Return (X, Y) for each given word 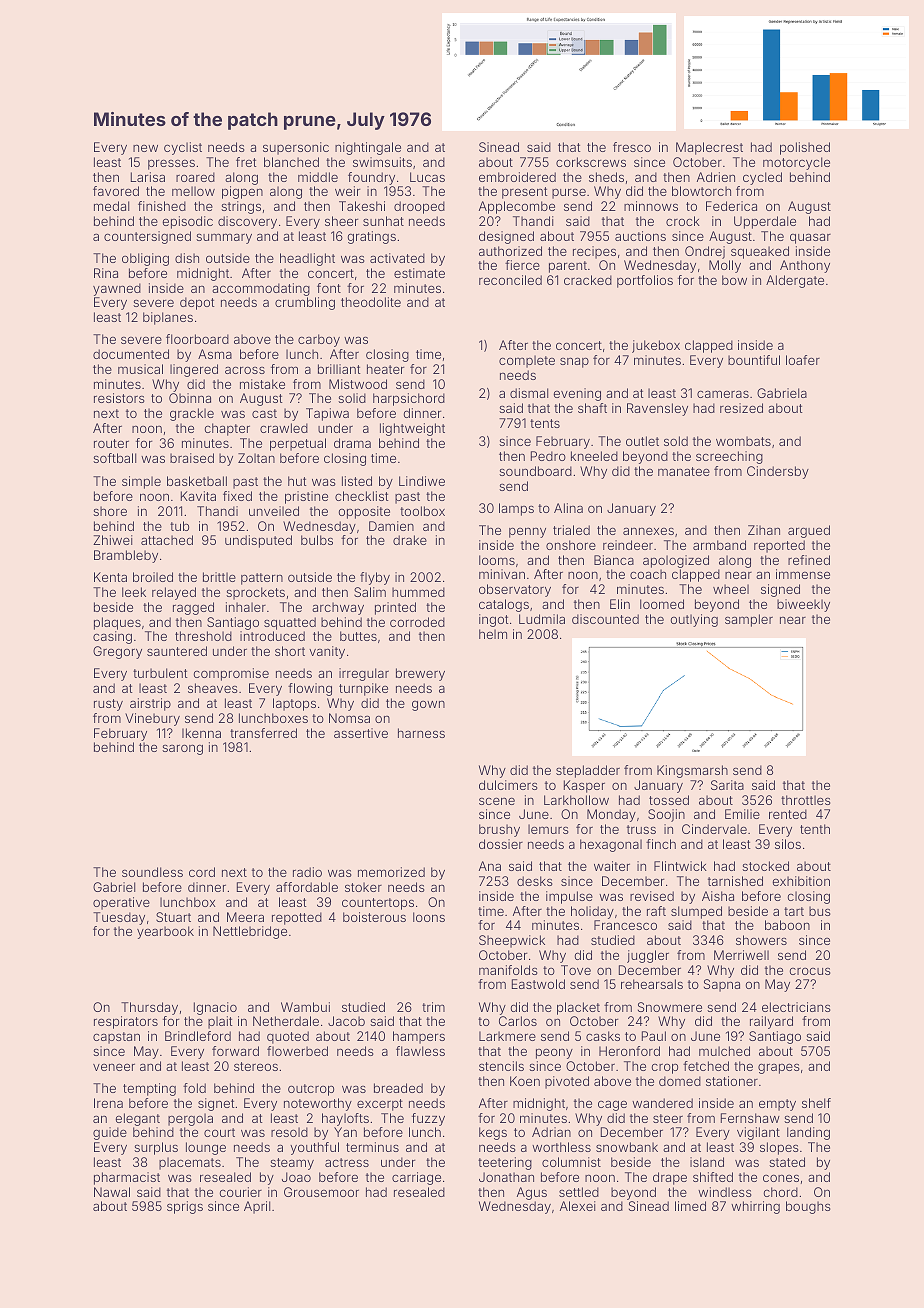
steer (668, 1118)
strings (241, 207)
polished (805, 148)
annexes (648, 531)
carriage (416, 1178)
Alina (568, 508)
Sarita (727, 785)
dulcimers (508, 785)
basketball (197, 481)
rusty (108, 705)
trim (433, 1007)
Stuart (173, 917)
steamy (292, 1164)
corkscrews (591, 162)
